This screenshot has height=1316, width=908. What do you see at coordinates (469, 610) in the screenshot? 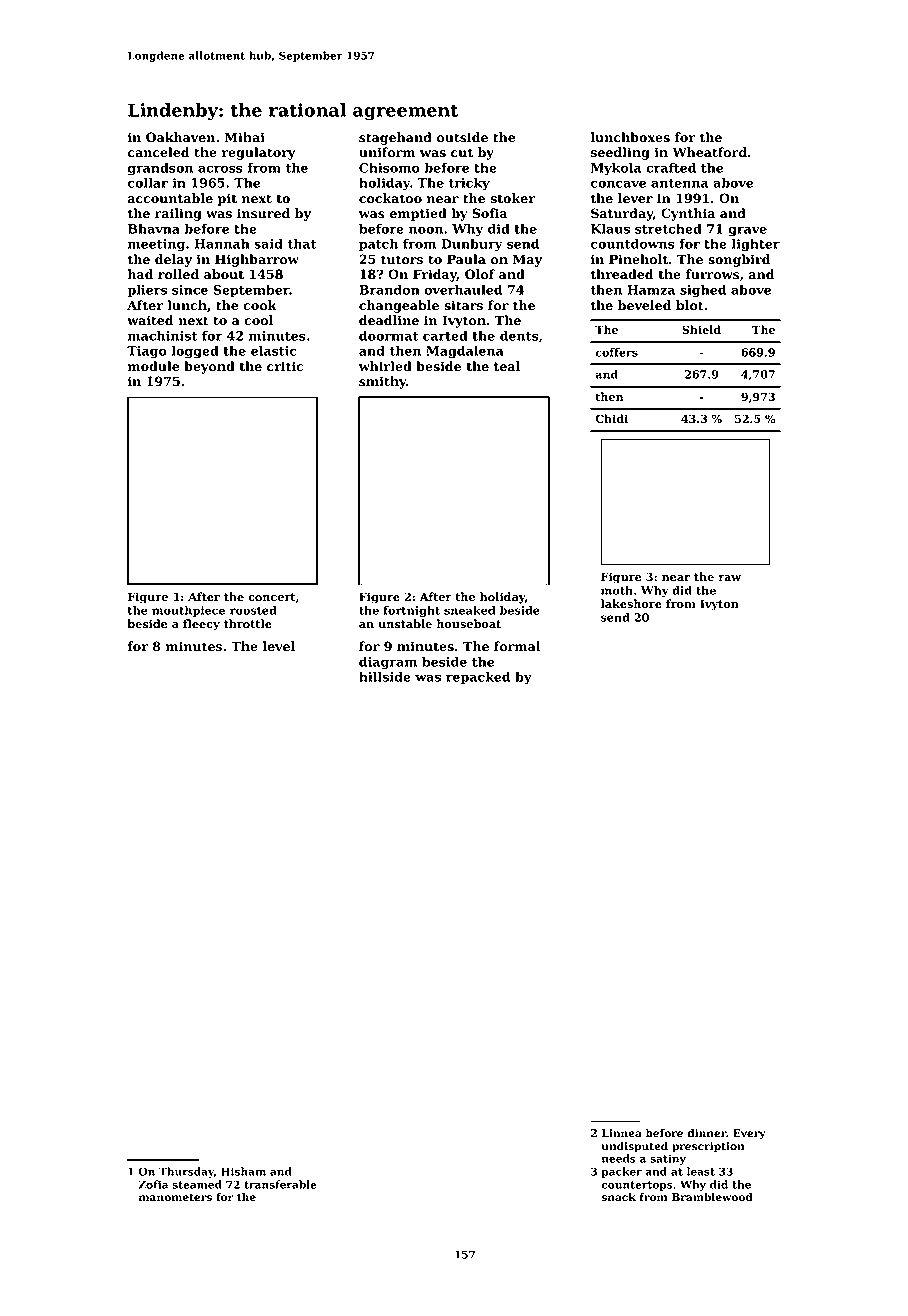
I see `sneaked` at bounding box center [469, 610].
